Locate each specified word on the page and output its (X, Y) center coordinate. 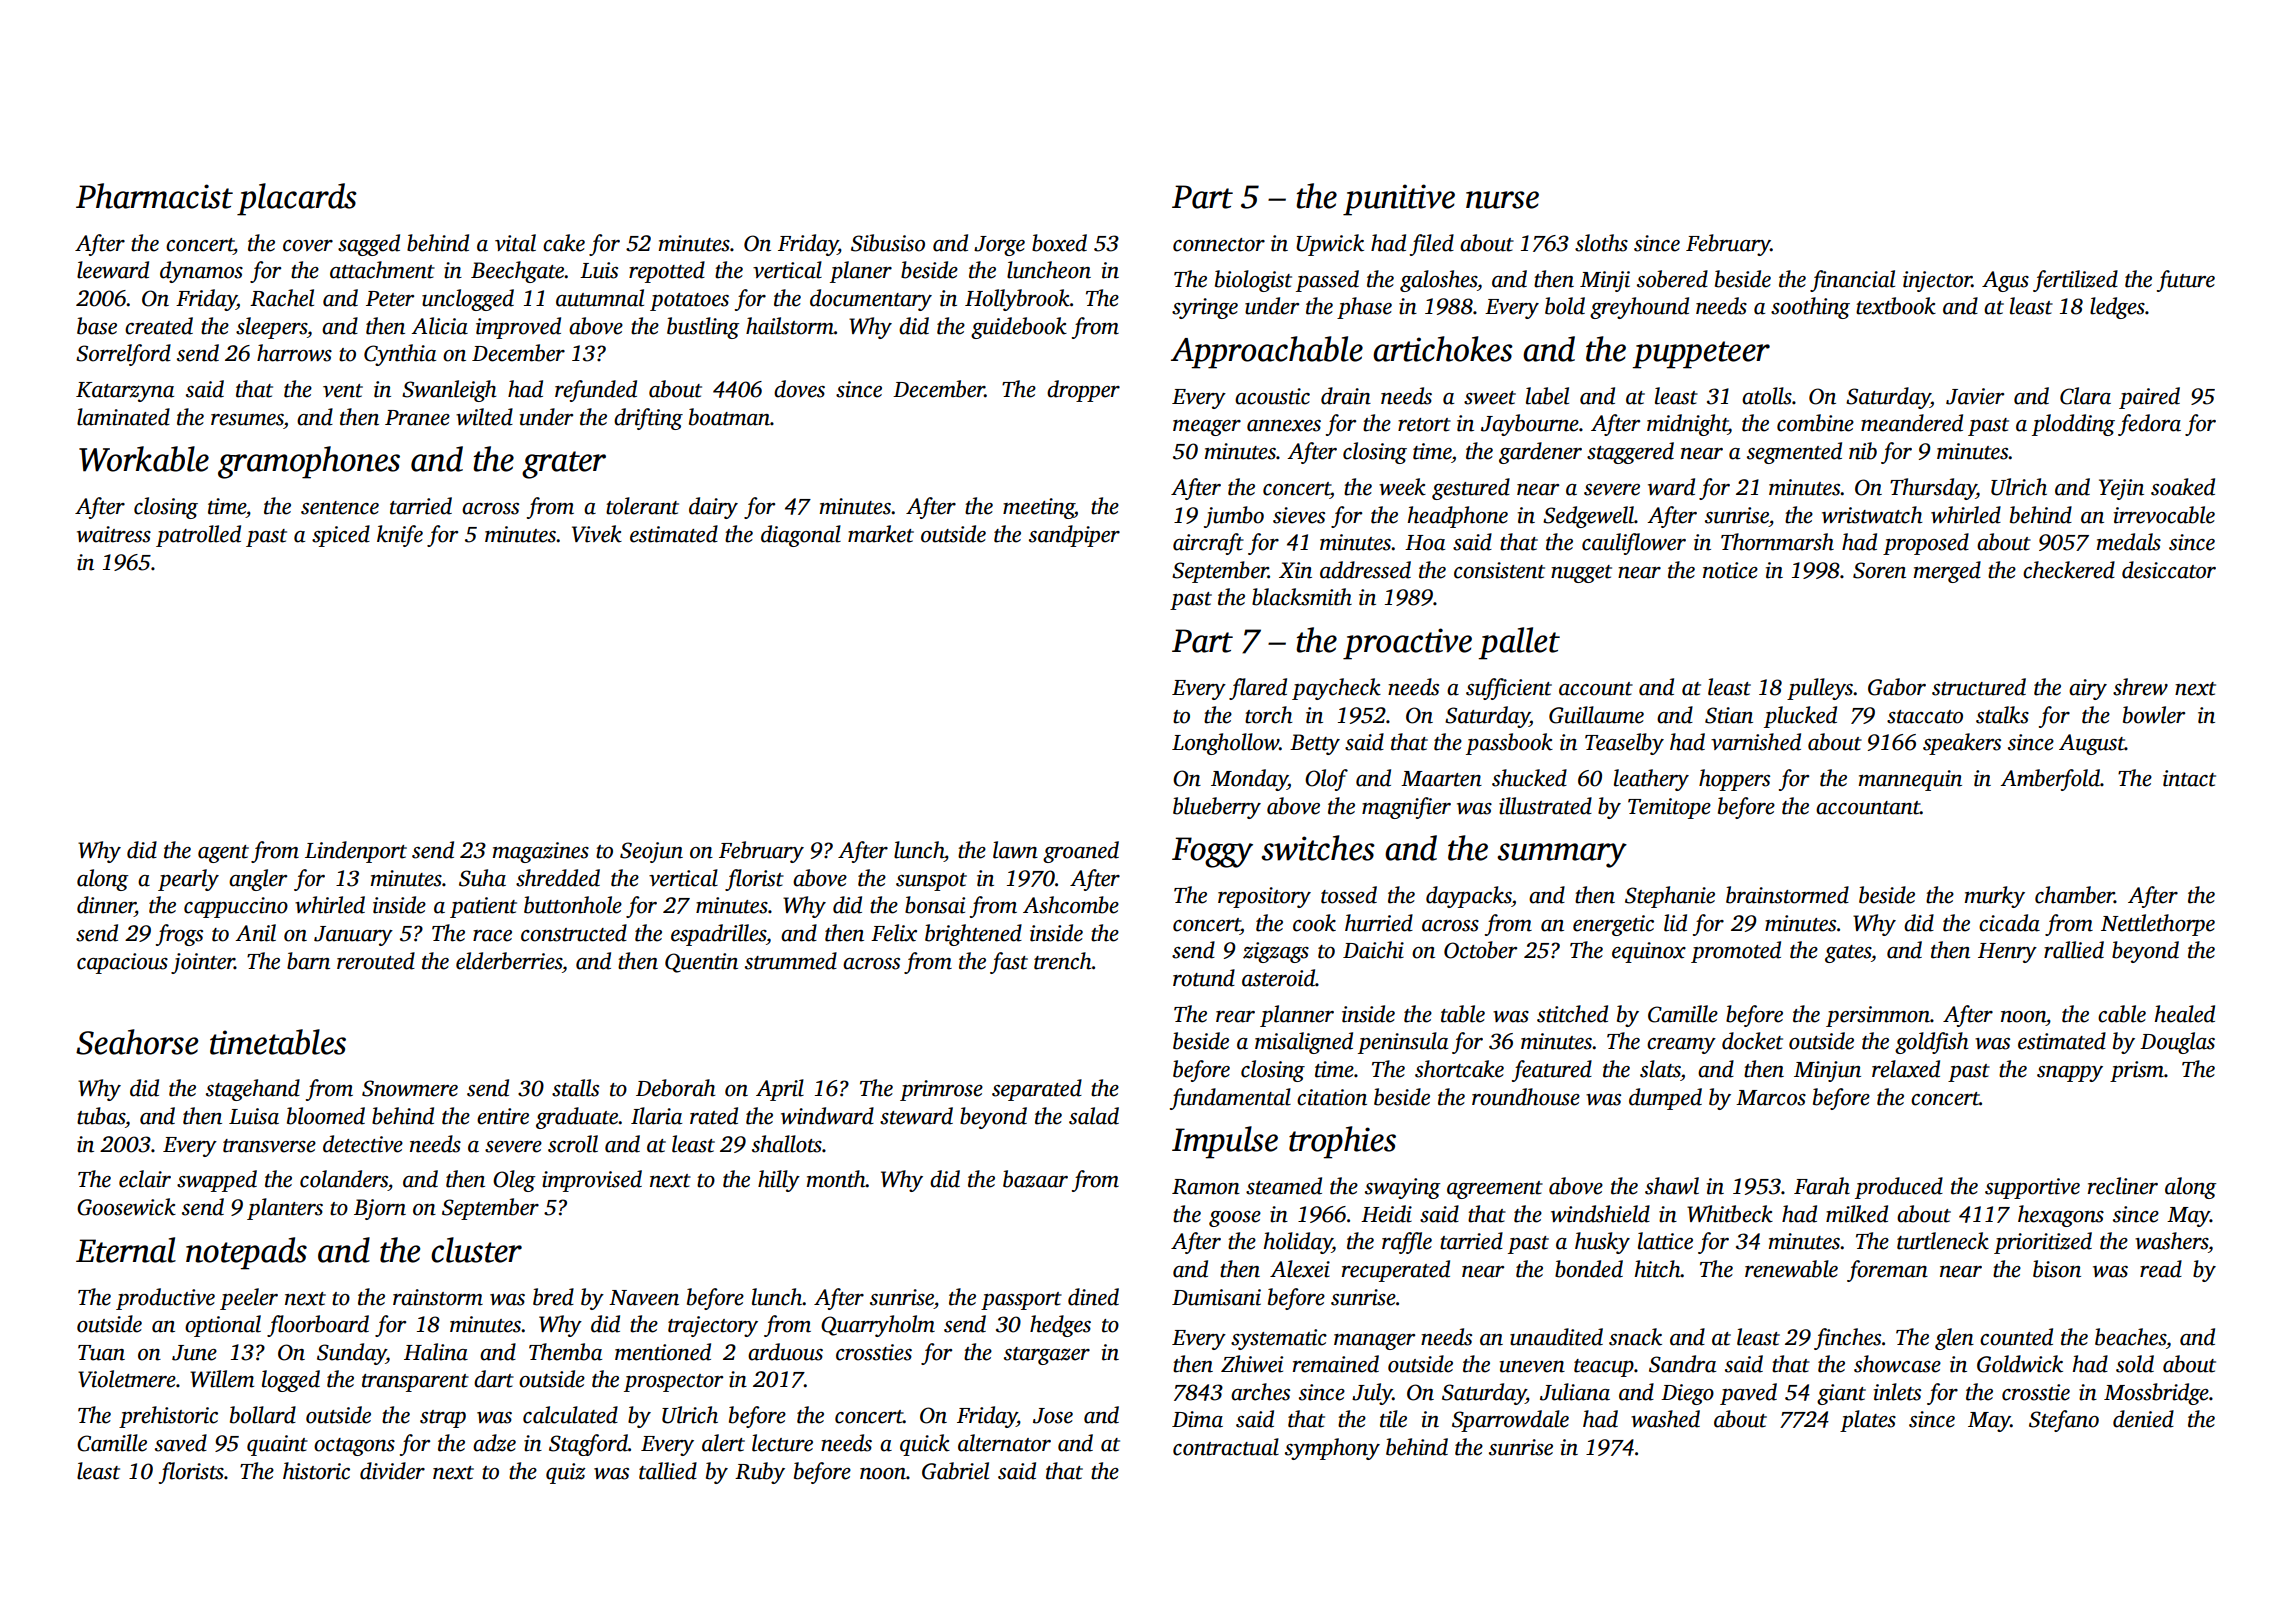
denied (2143, 1419)
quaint (277, 1445)
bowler (2154, 715)
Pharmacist (154, 196)
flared (1258, 689)
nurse (1502, 200)
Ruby (760, 1473)
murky (1995, 897)
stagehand (253, 1090)
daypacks (1469, 897)
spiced (341, 536)
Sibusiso (888, 243)
